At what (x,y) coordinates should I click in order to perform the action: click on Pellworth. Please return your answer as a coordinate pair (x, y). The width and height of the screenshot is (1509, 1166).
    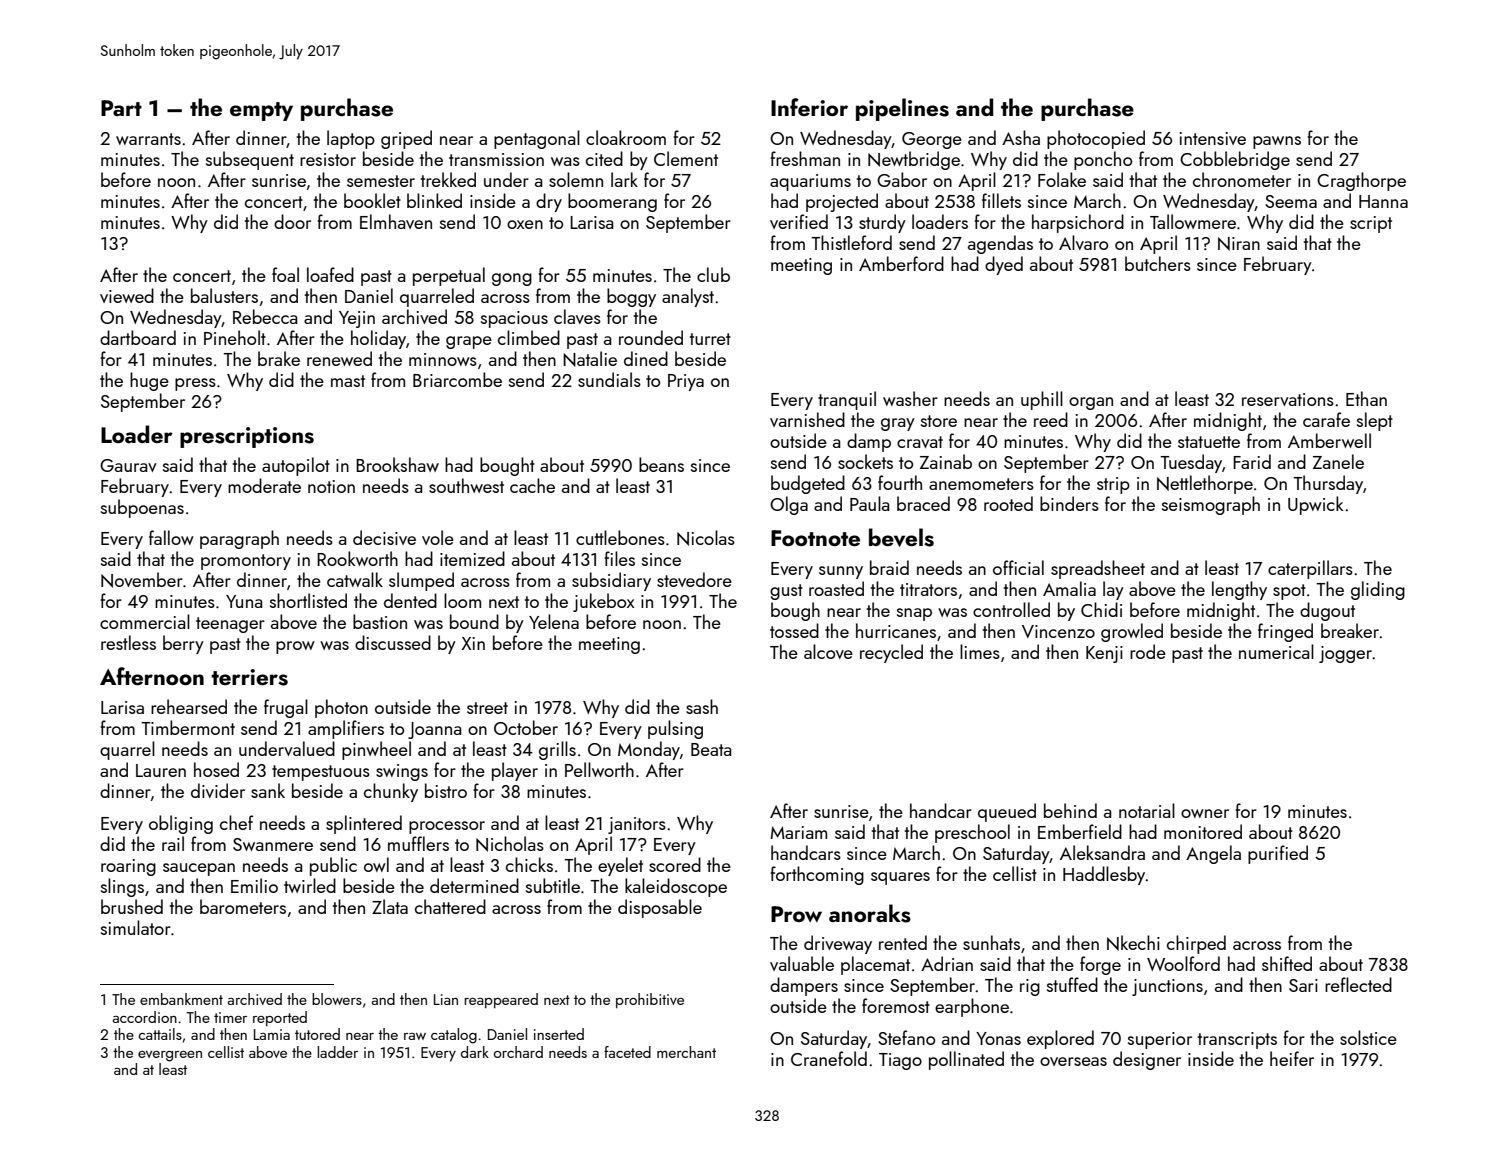
    Looking at the image, I should click on (599, 769).
